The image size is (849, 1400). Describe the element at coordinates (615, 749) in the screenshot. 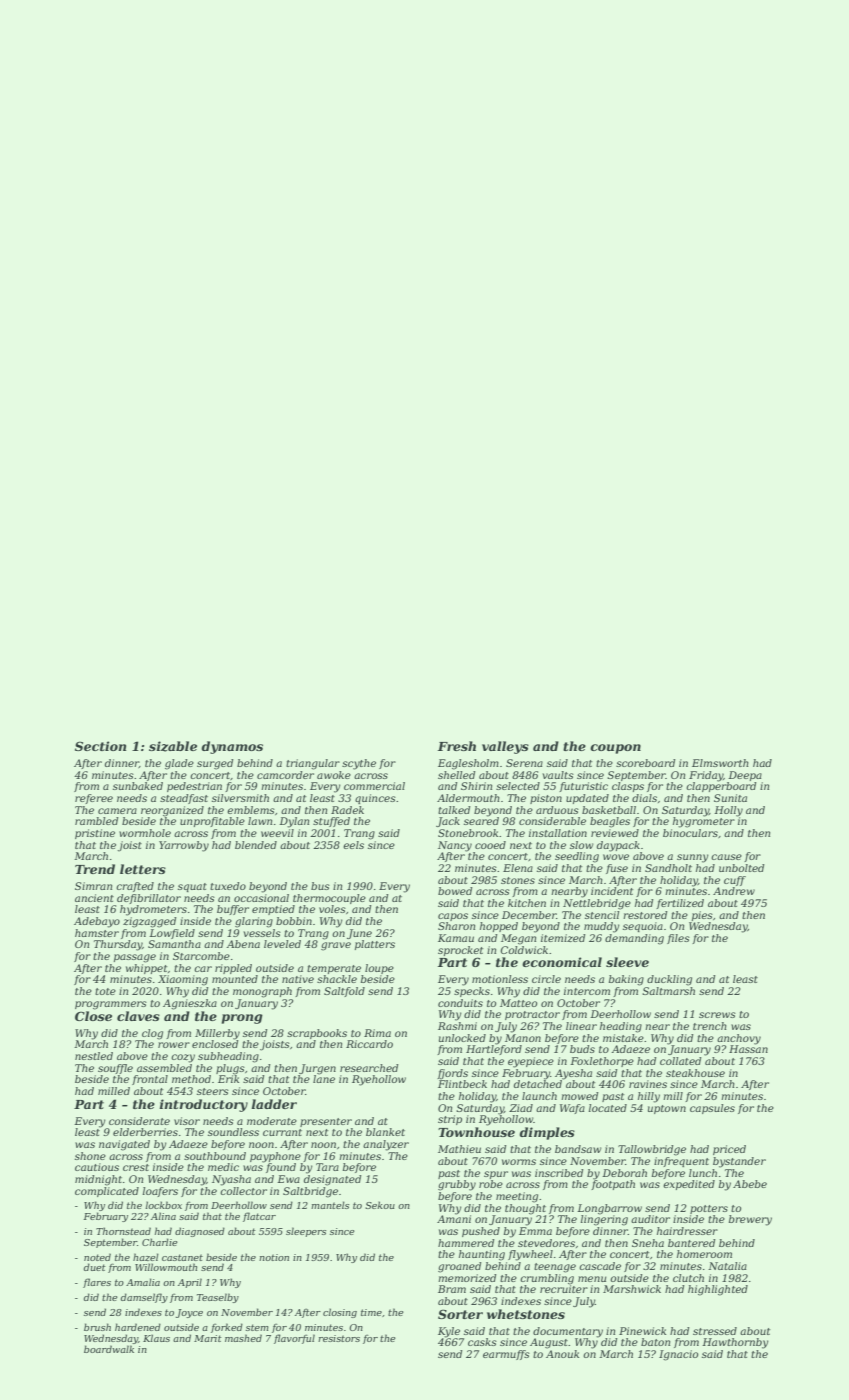

I see `coupon` at that location.
